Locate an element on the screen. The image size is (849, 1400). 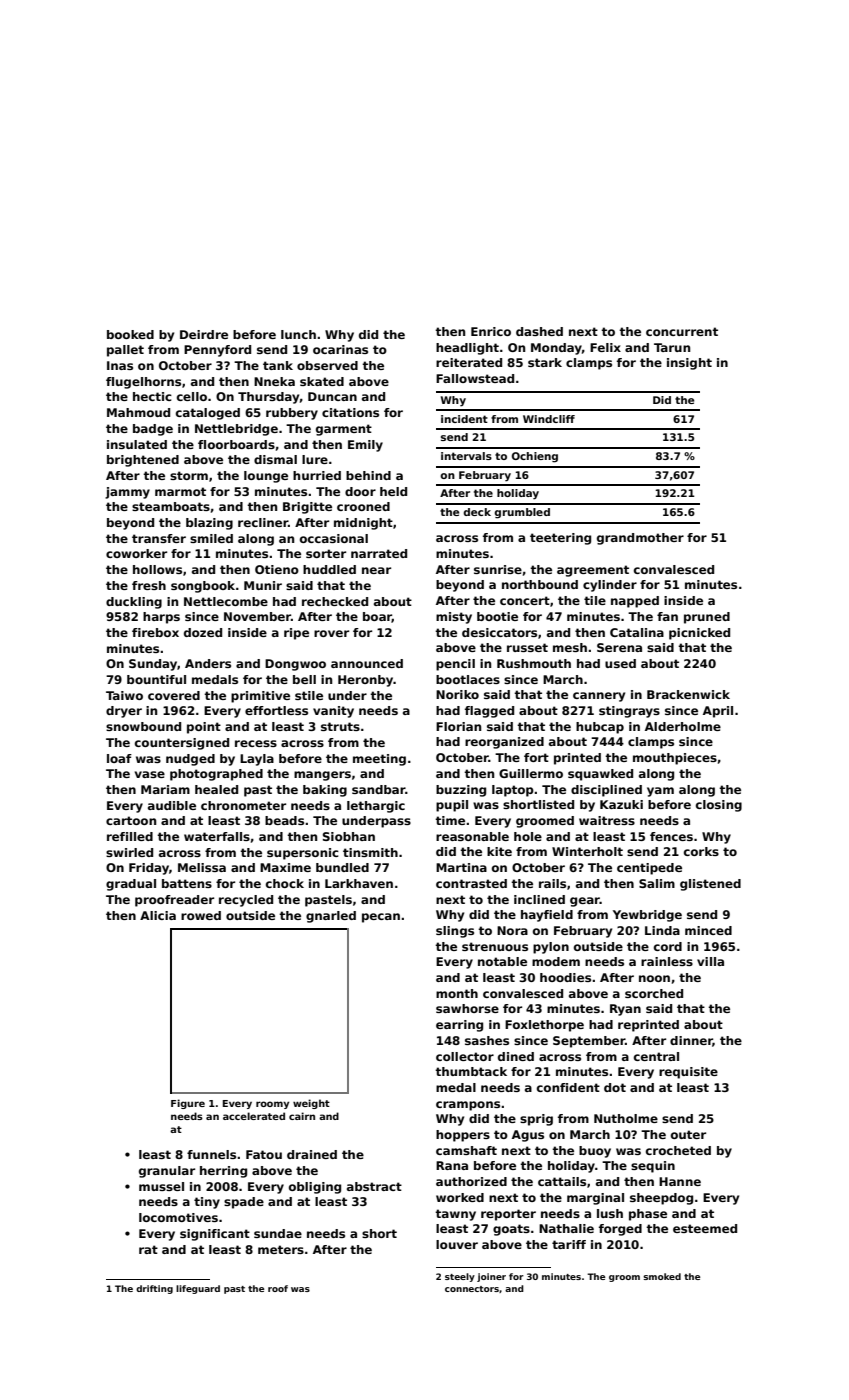
dryer is located at coordinates (124, 712).
